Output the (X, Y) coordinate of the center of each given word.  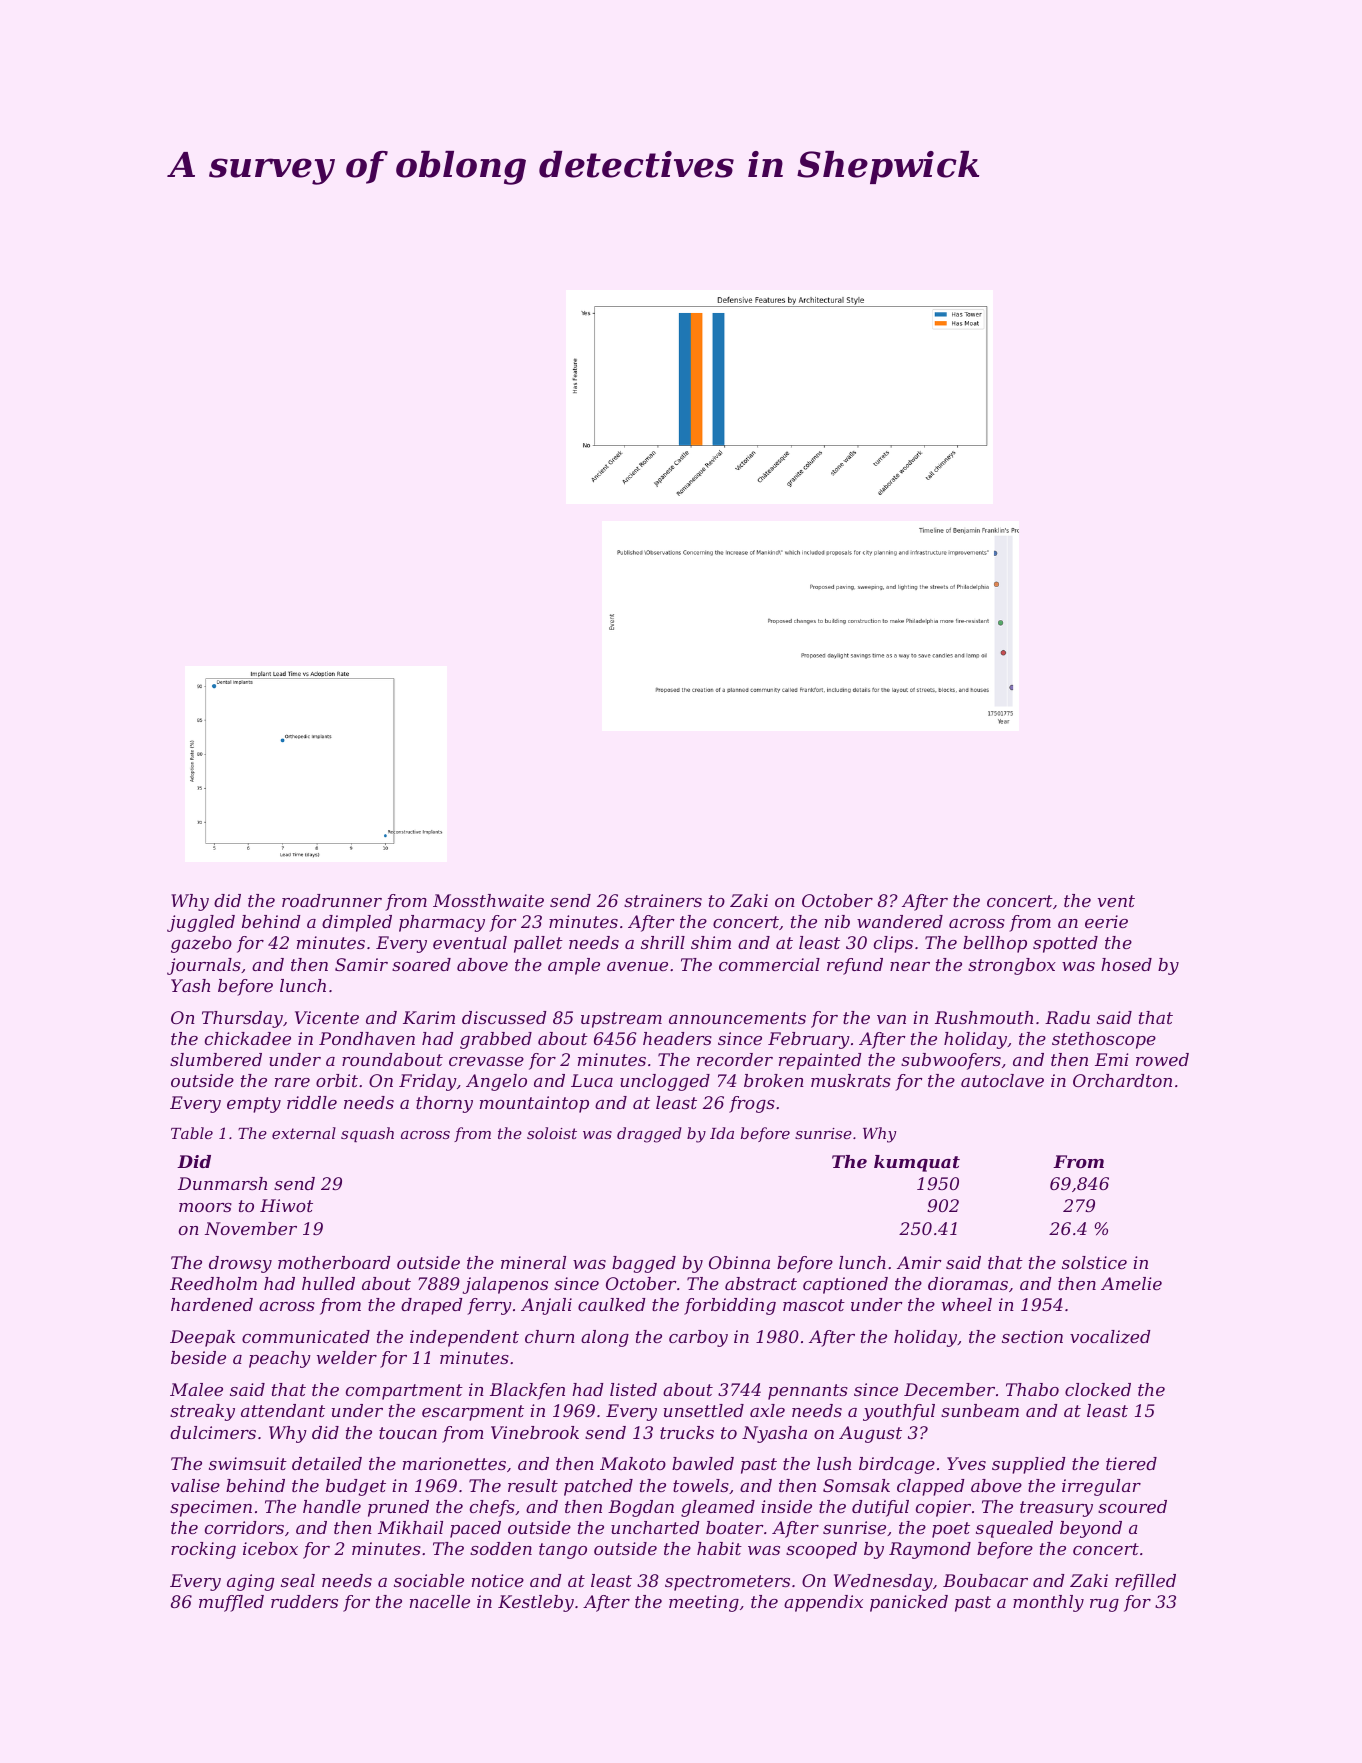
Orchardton (1122, 1080)
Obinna (739, 1262)
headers (677, 1038)
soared (421, 964)
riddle (312, 1102)
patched (598, 1487)
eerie (1106, 921)
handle (332, 1506)
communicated (306, 1336)
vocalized (1110, 1337)
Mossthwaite (488, 900)
